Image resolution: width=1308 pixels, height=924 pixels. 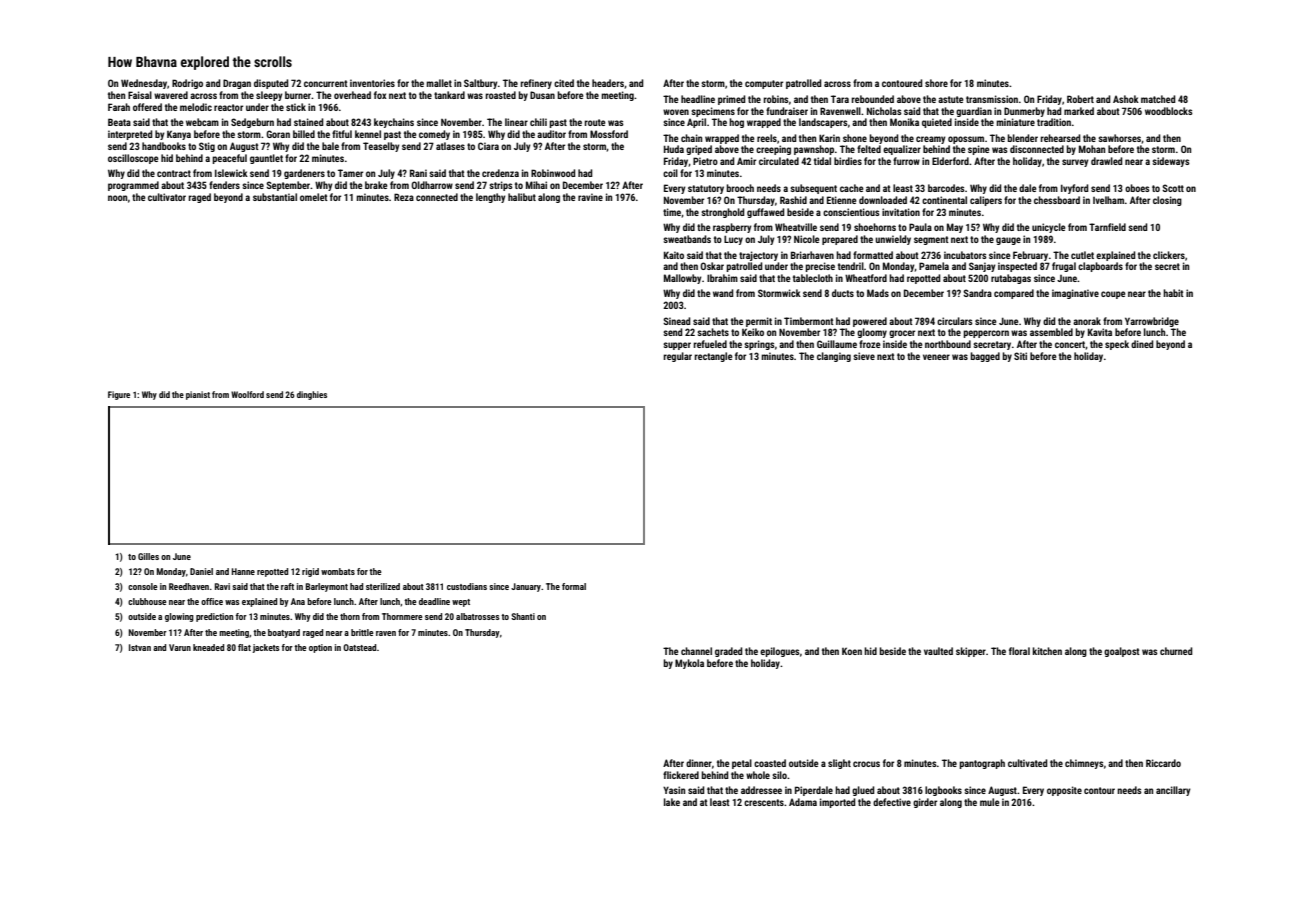 What do you see at coordinates (764, 802) in the page?
I see `crescents` at bounding box center [764, 802].
